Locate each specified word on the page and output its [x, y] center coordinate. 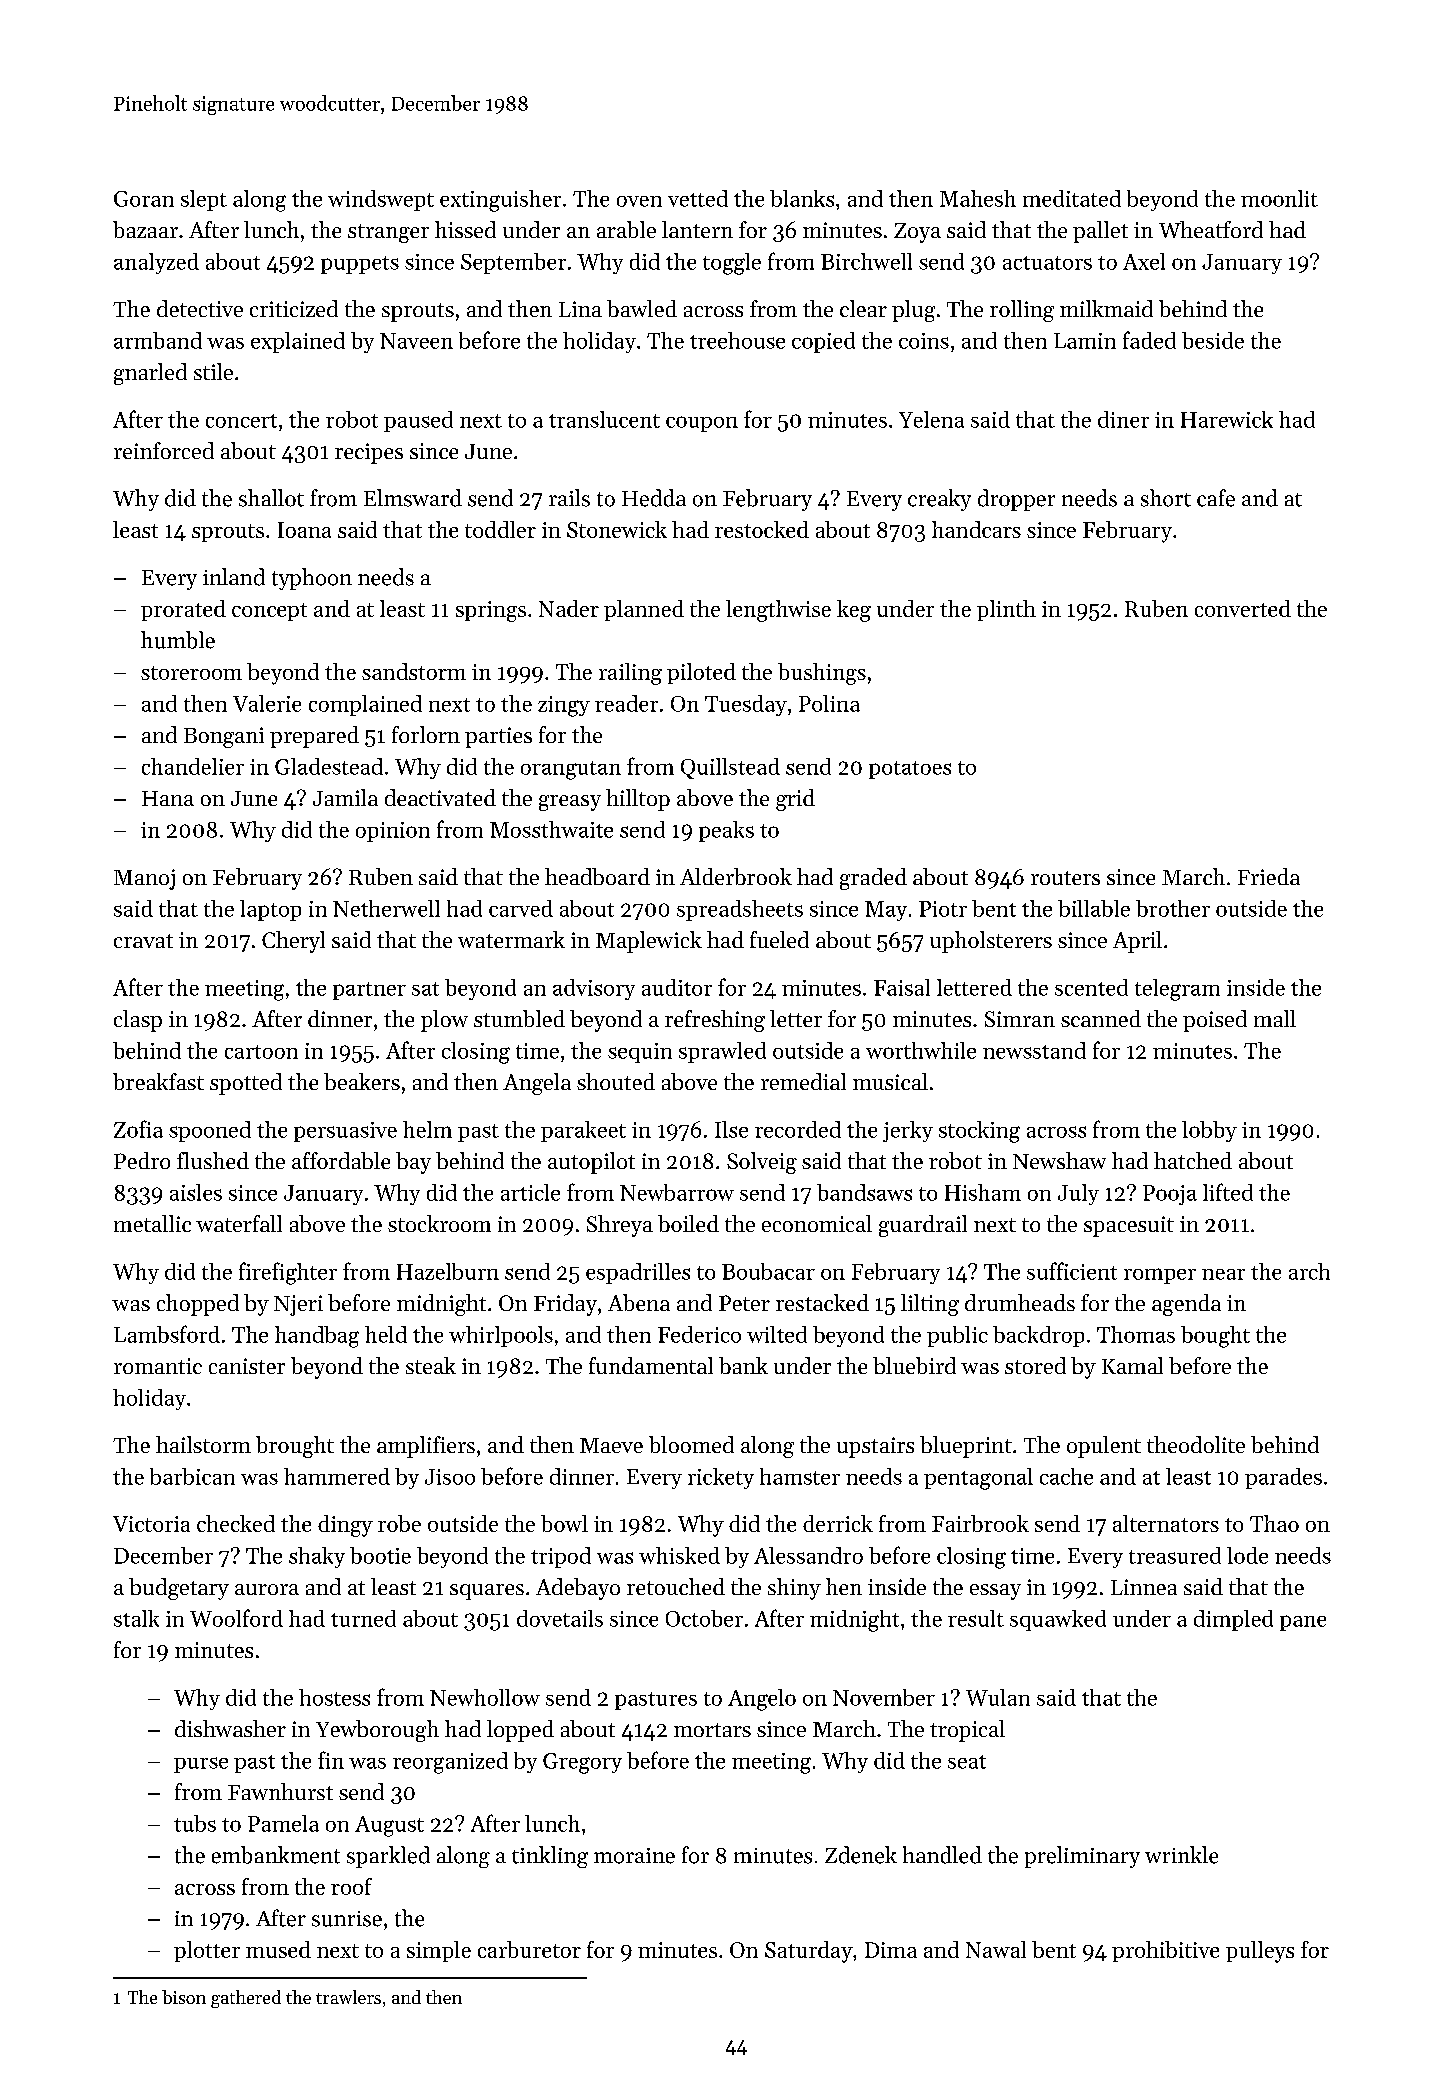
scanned [1101, 1018]
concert [241, 421]
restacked [822, 1302]
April [1137, 942]
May [886, 911]
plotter [207, 1951]
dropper [1016, 500]
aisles [196, 1192]
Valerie [267, 703]
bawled [642, 308]
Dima [891, 1950]
